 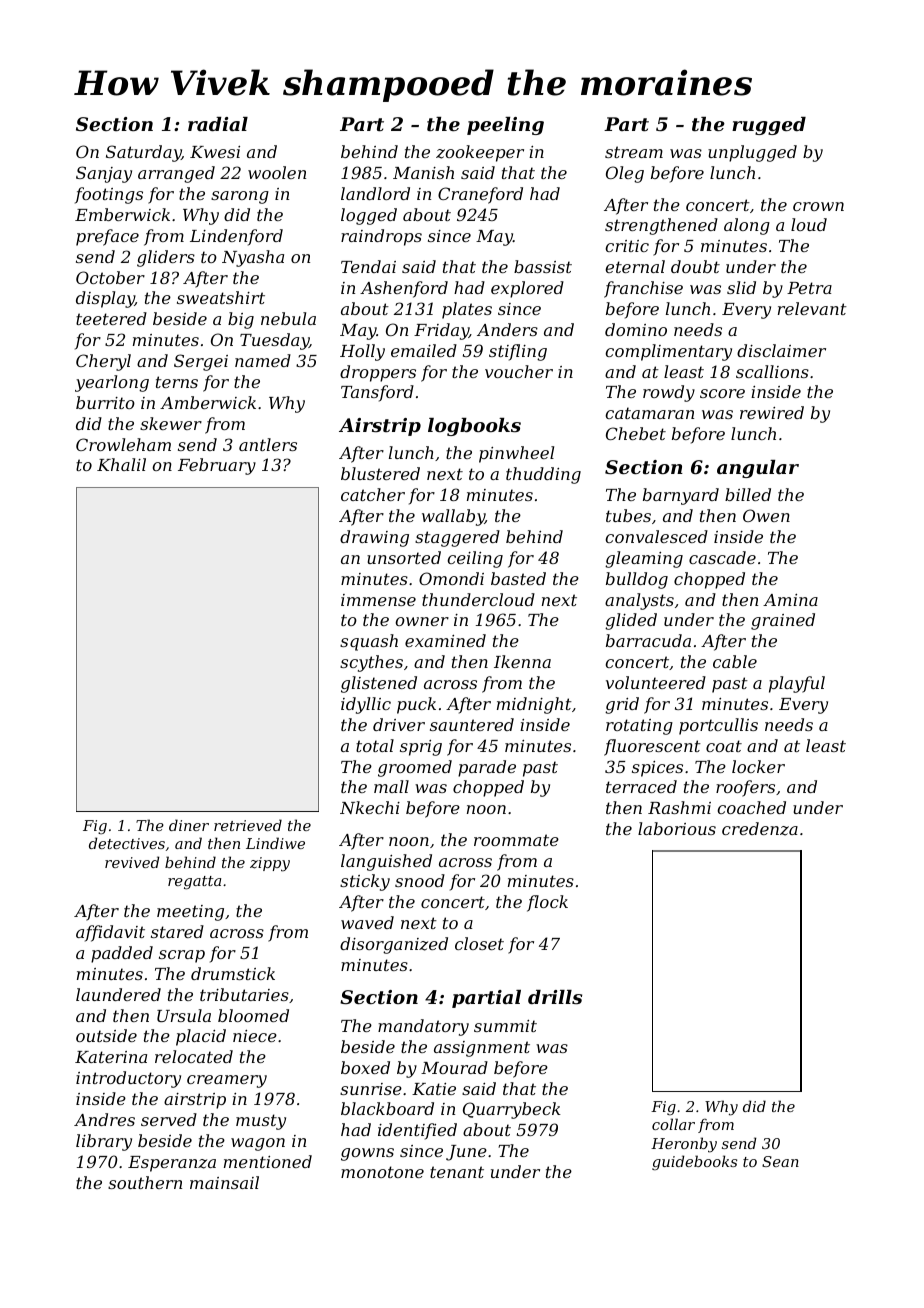 I want to click on roommate, so click(x=516, y=840).
